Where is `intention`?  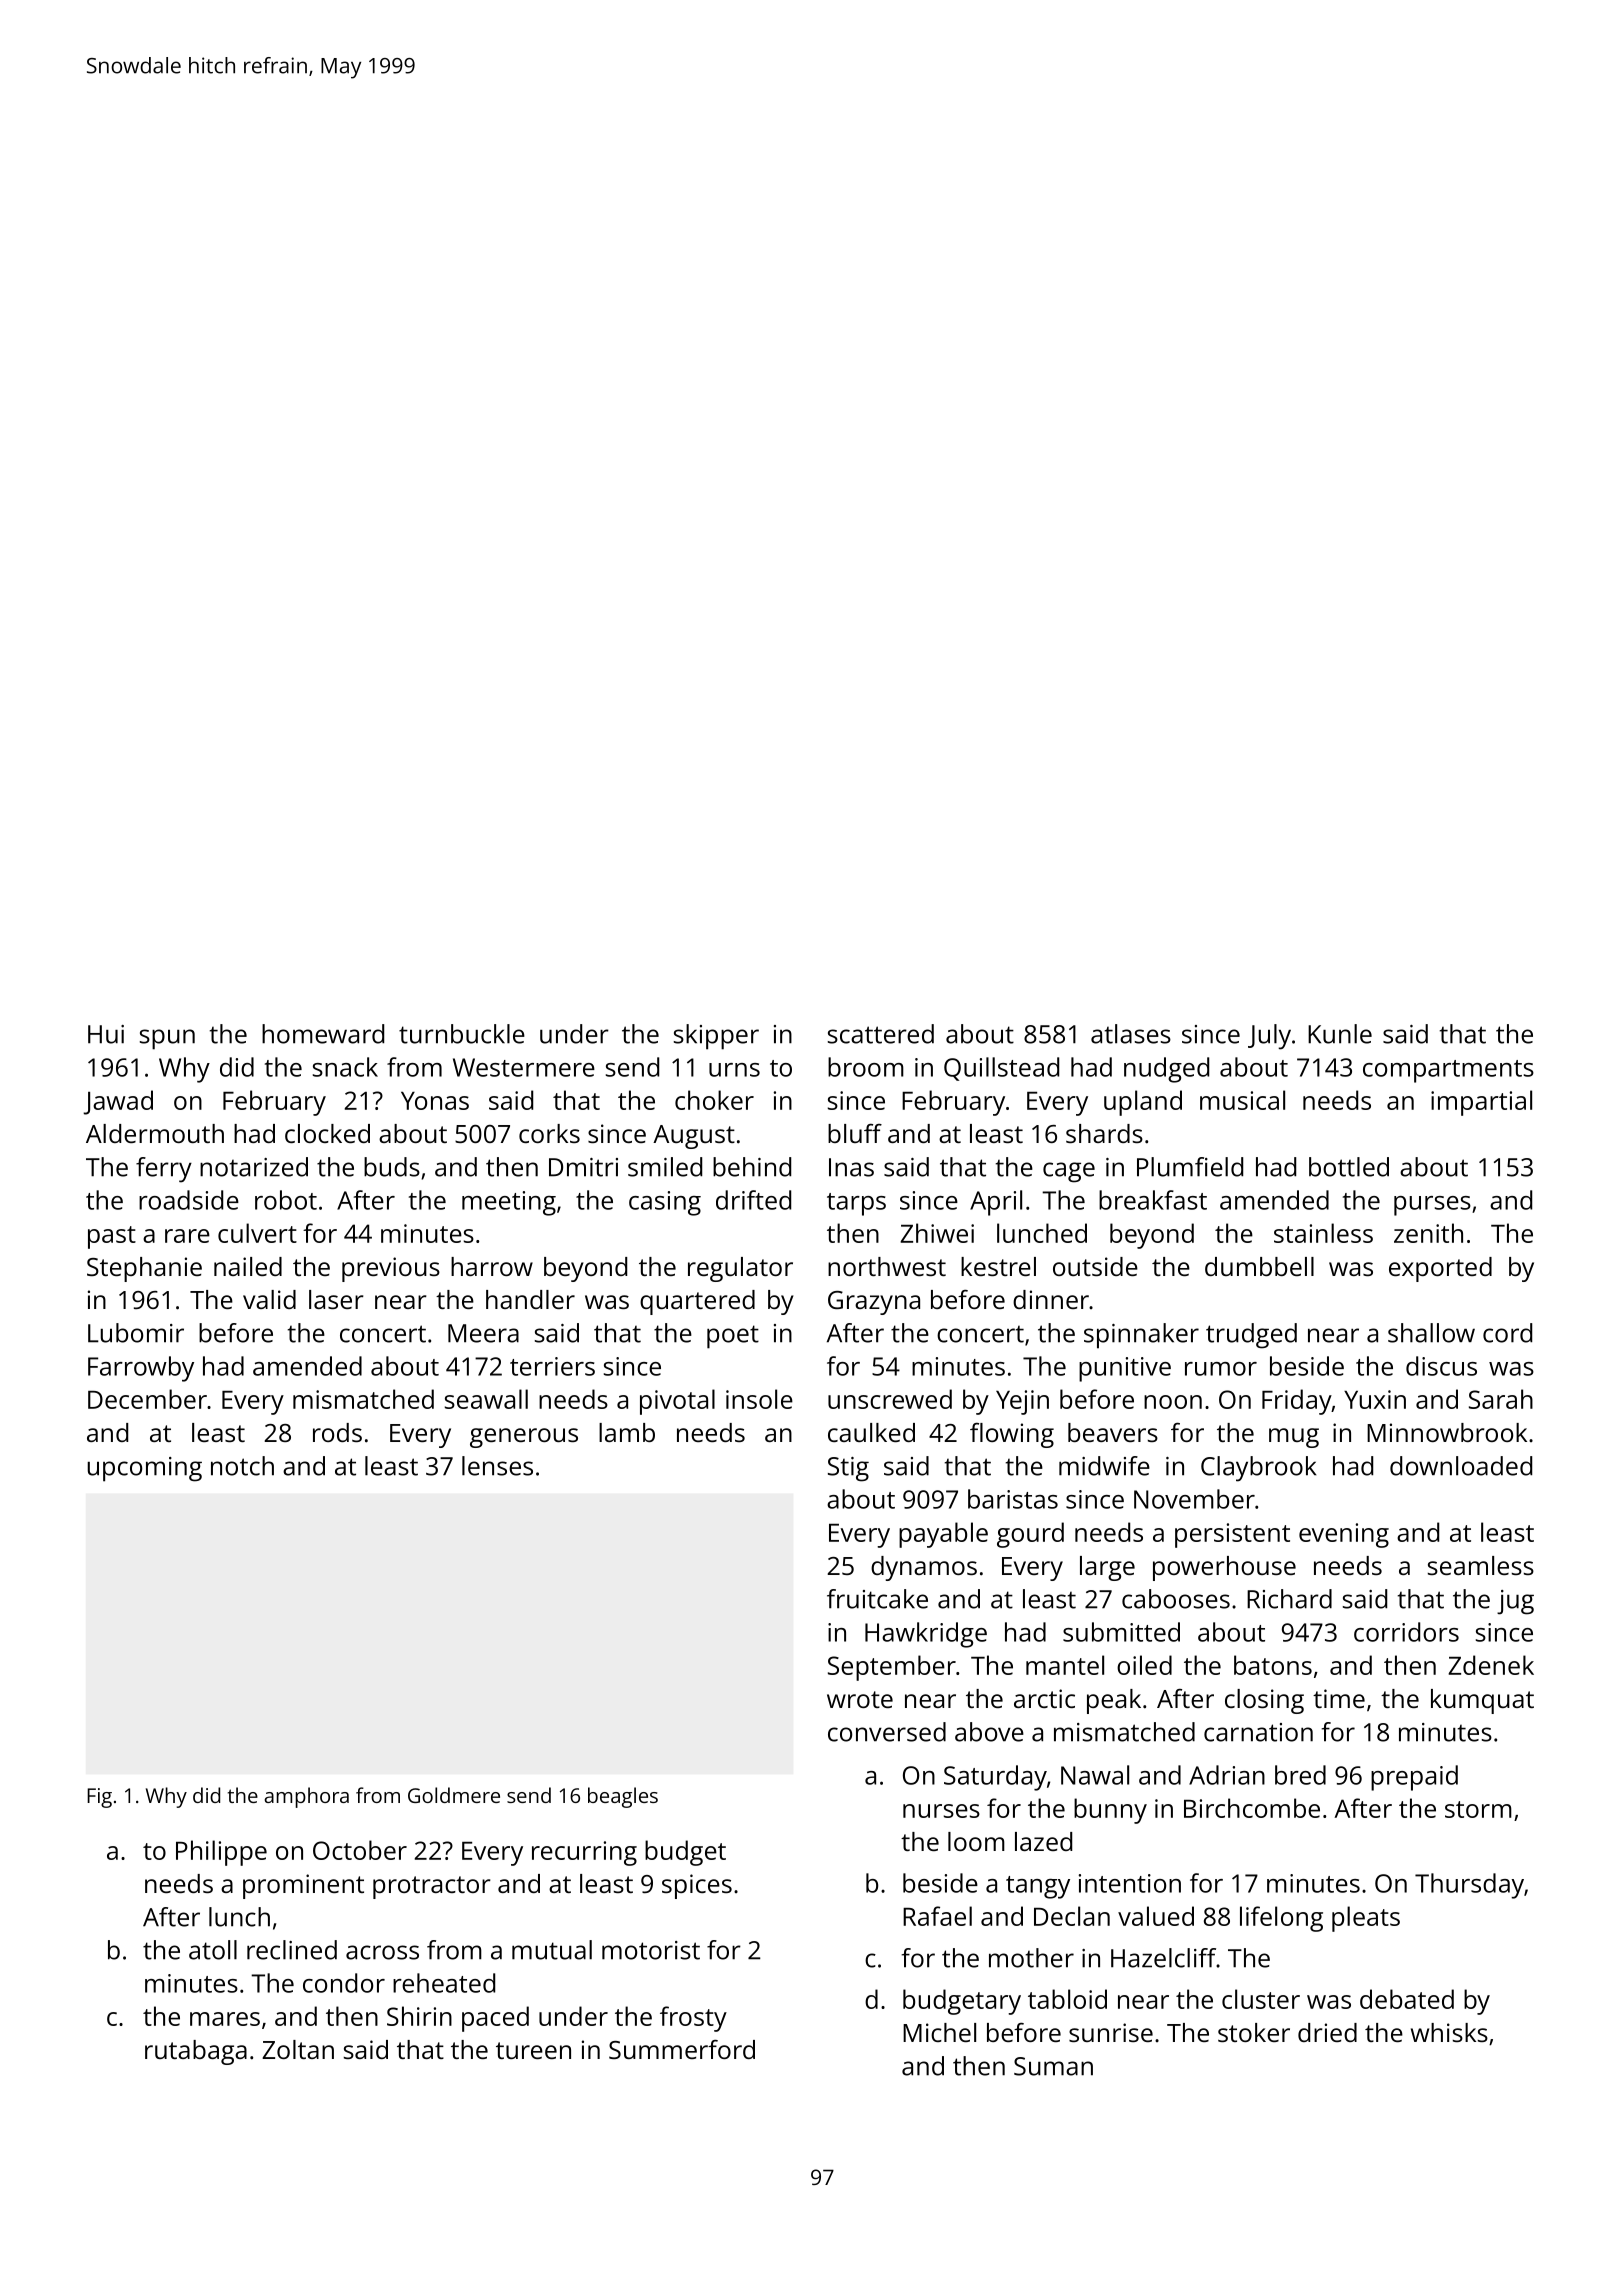 intention is located at coordinates (1130, 1883).
